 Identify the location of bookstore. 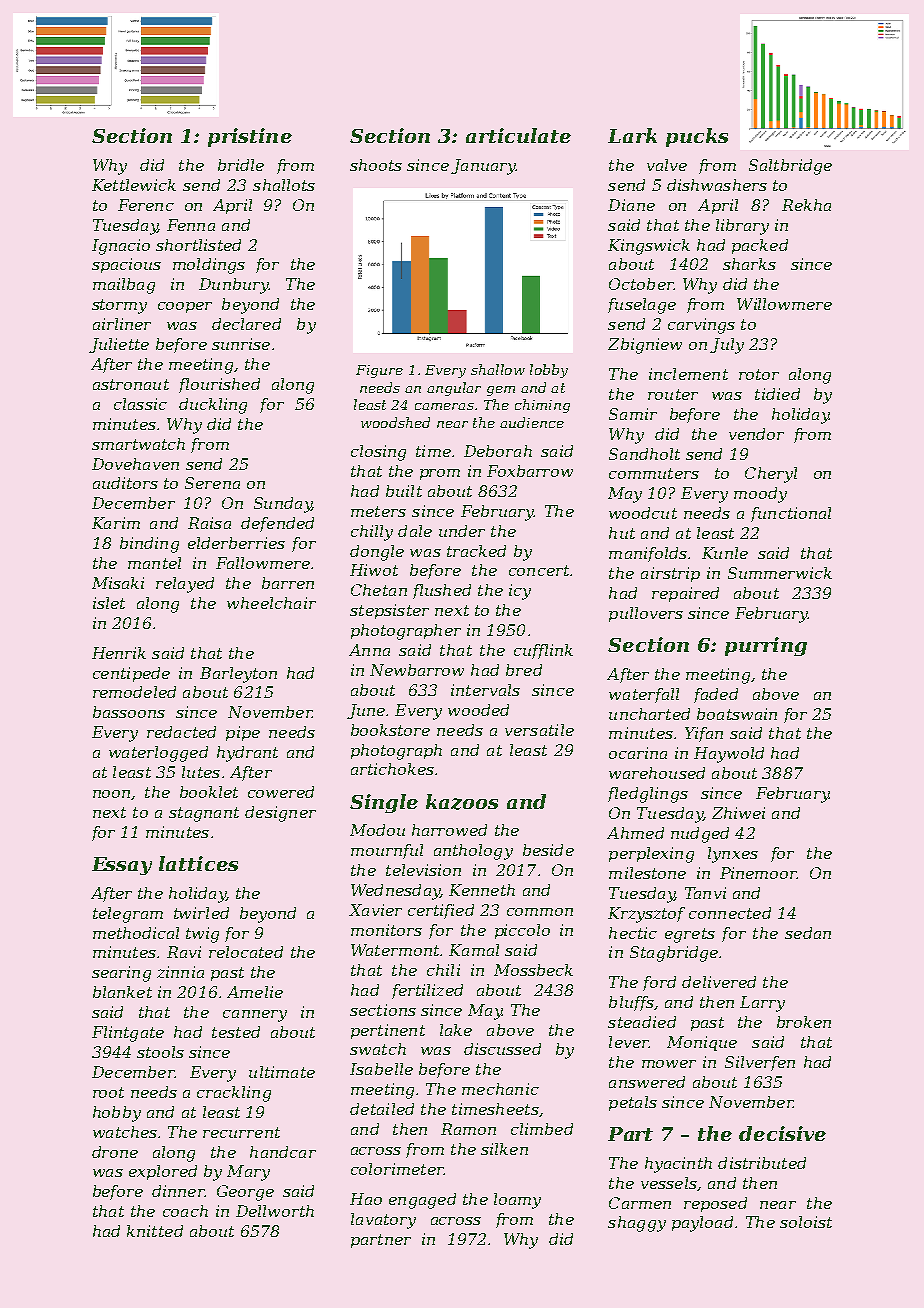
(390, 730).
